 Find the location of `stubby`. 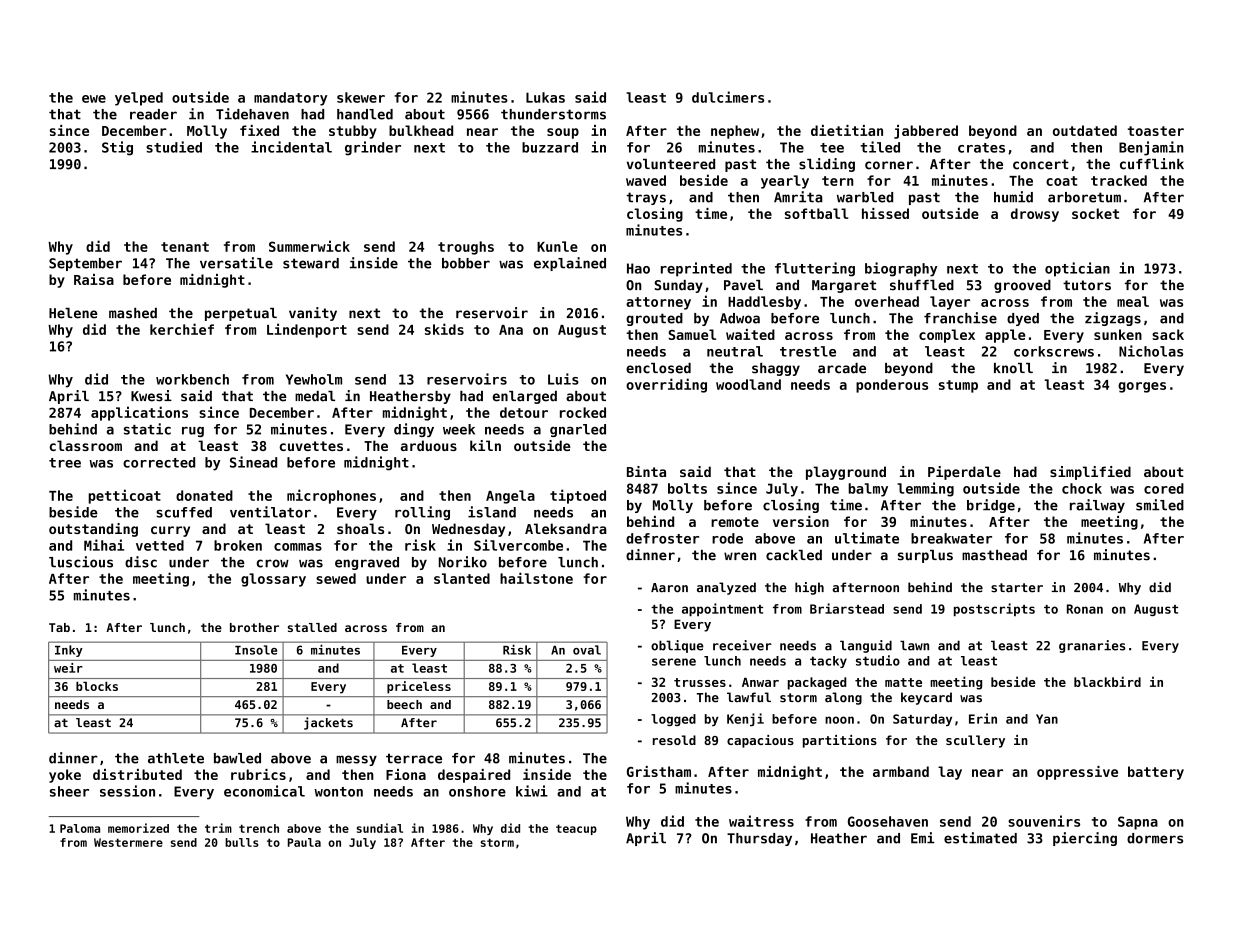

stubby is located at coordinates (353, 132).
